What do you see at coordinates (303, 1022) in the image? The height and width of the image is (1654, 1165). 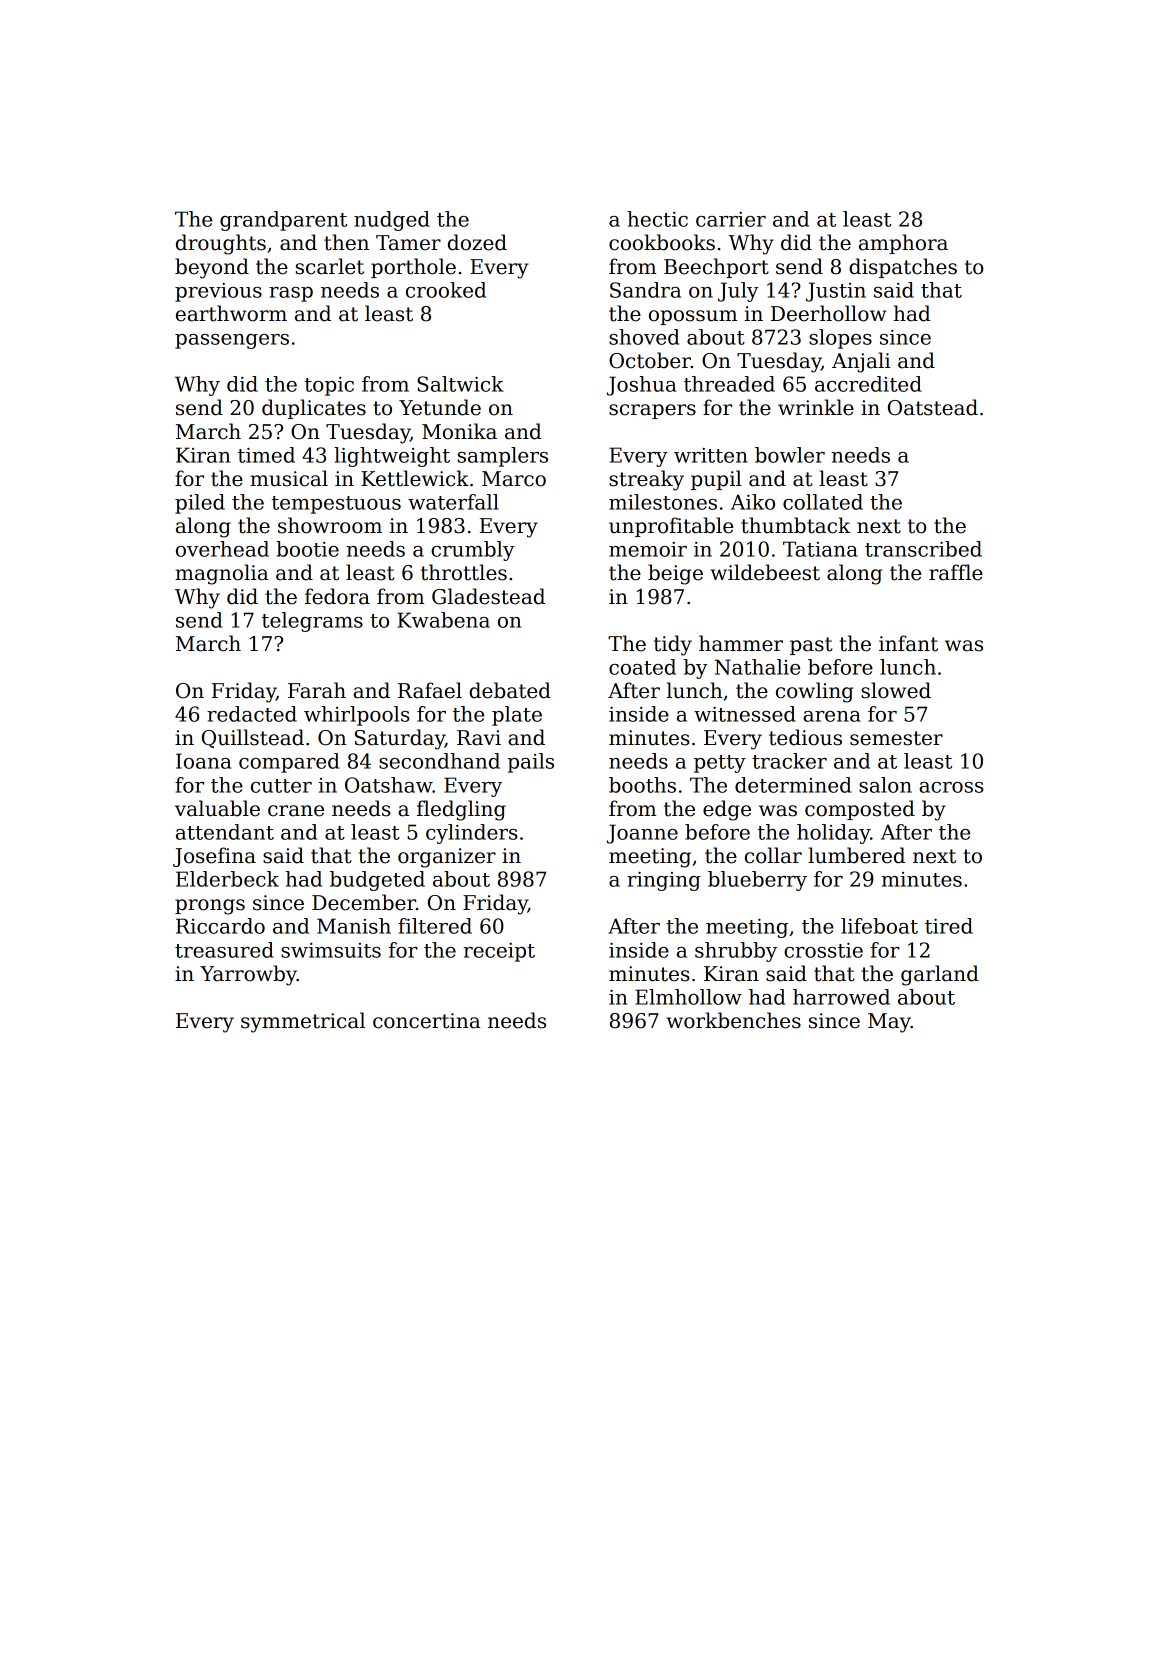 I see `symmetrical` at bounding box center [303, 1022].
